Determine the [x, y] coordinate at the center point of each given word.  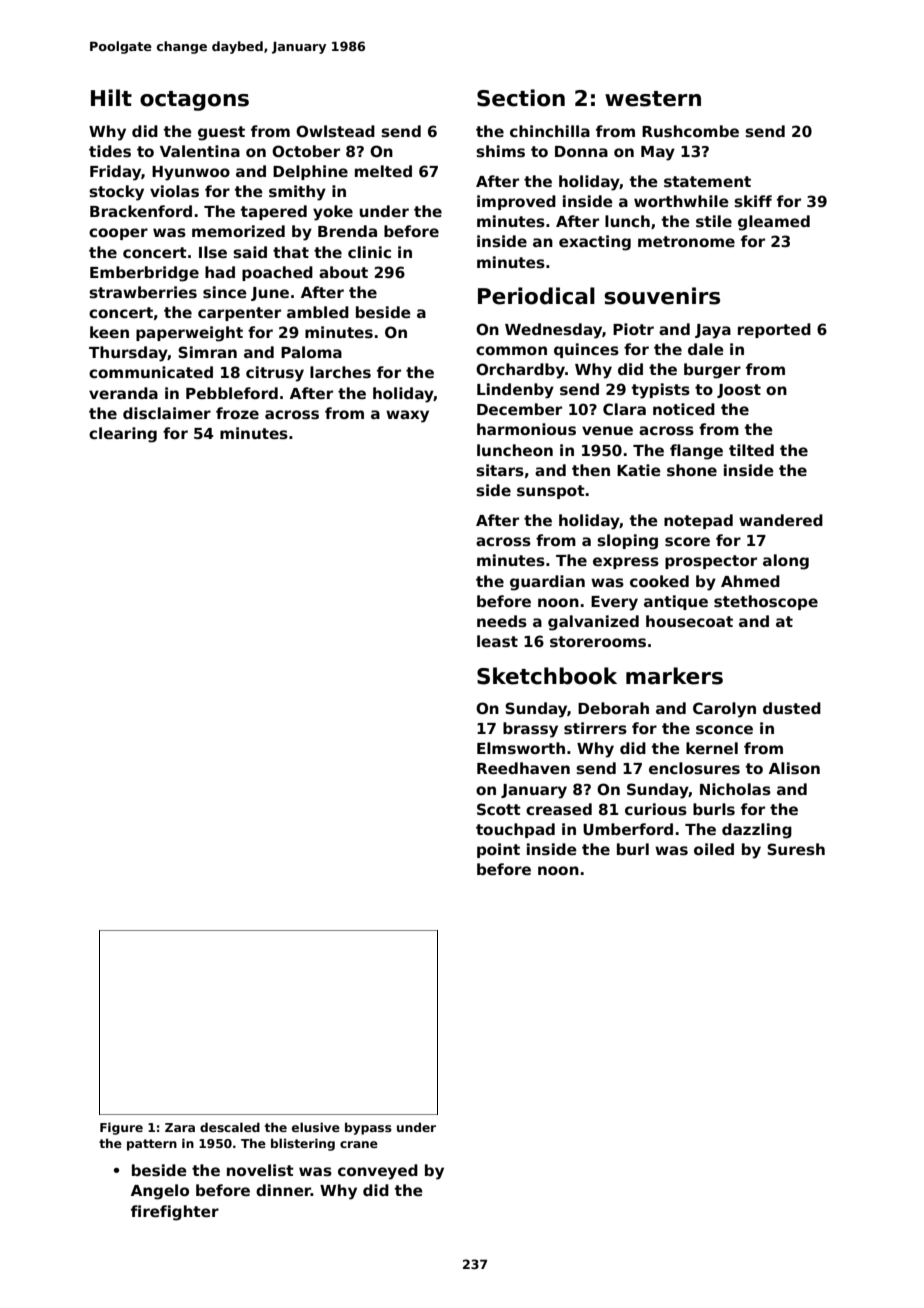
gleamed [774, 223]
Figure [121, 1128]
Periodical [536, 296]
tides [110, 151]
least [497, 641]
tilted [751, 450]
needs [502, 621]
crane [359, 1144]
